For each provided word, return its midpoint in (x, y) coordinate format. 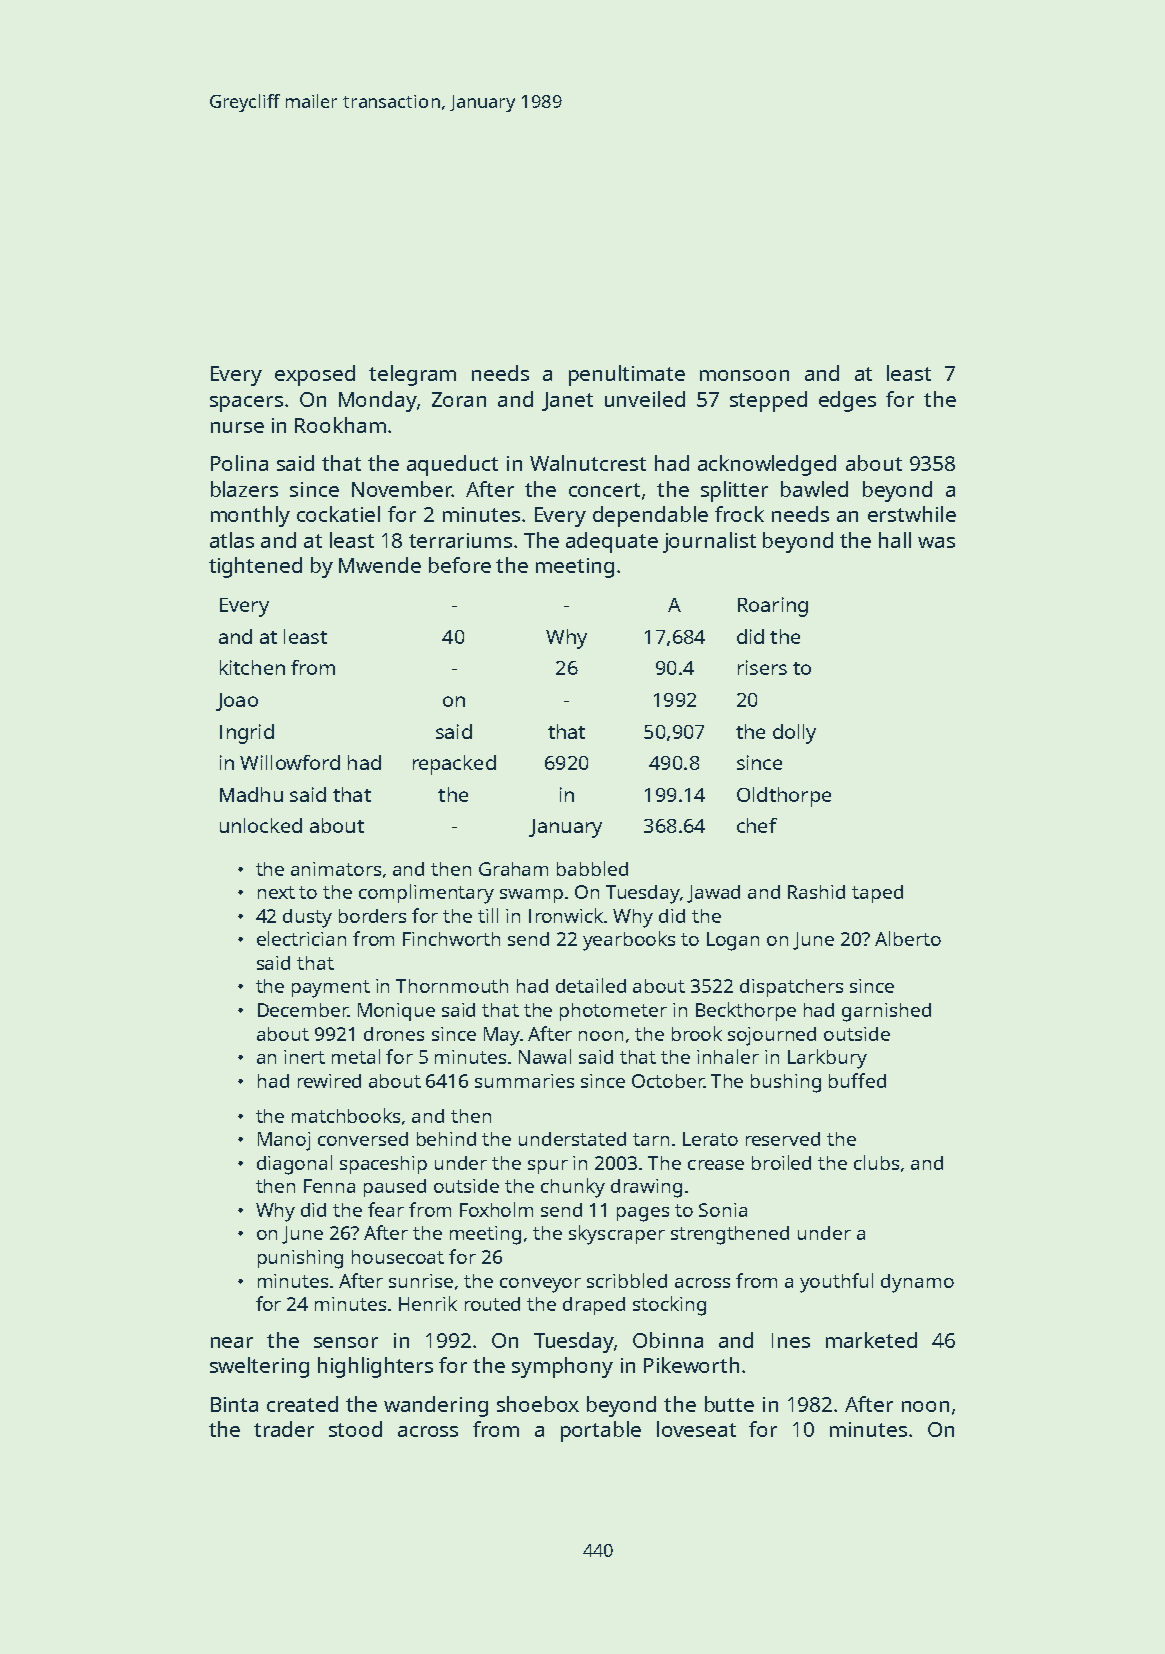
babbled (592, 868)
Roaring (773, 607)
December (303, 1010)
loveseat (696, 1429)
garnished (886, 1012)
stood (355, 1429)
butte (729, 1404)
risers (762, 667)
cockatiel (338, 514)
